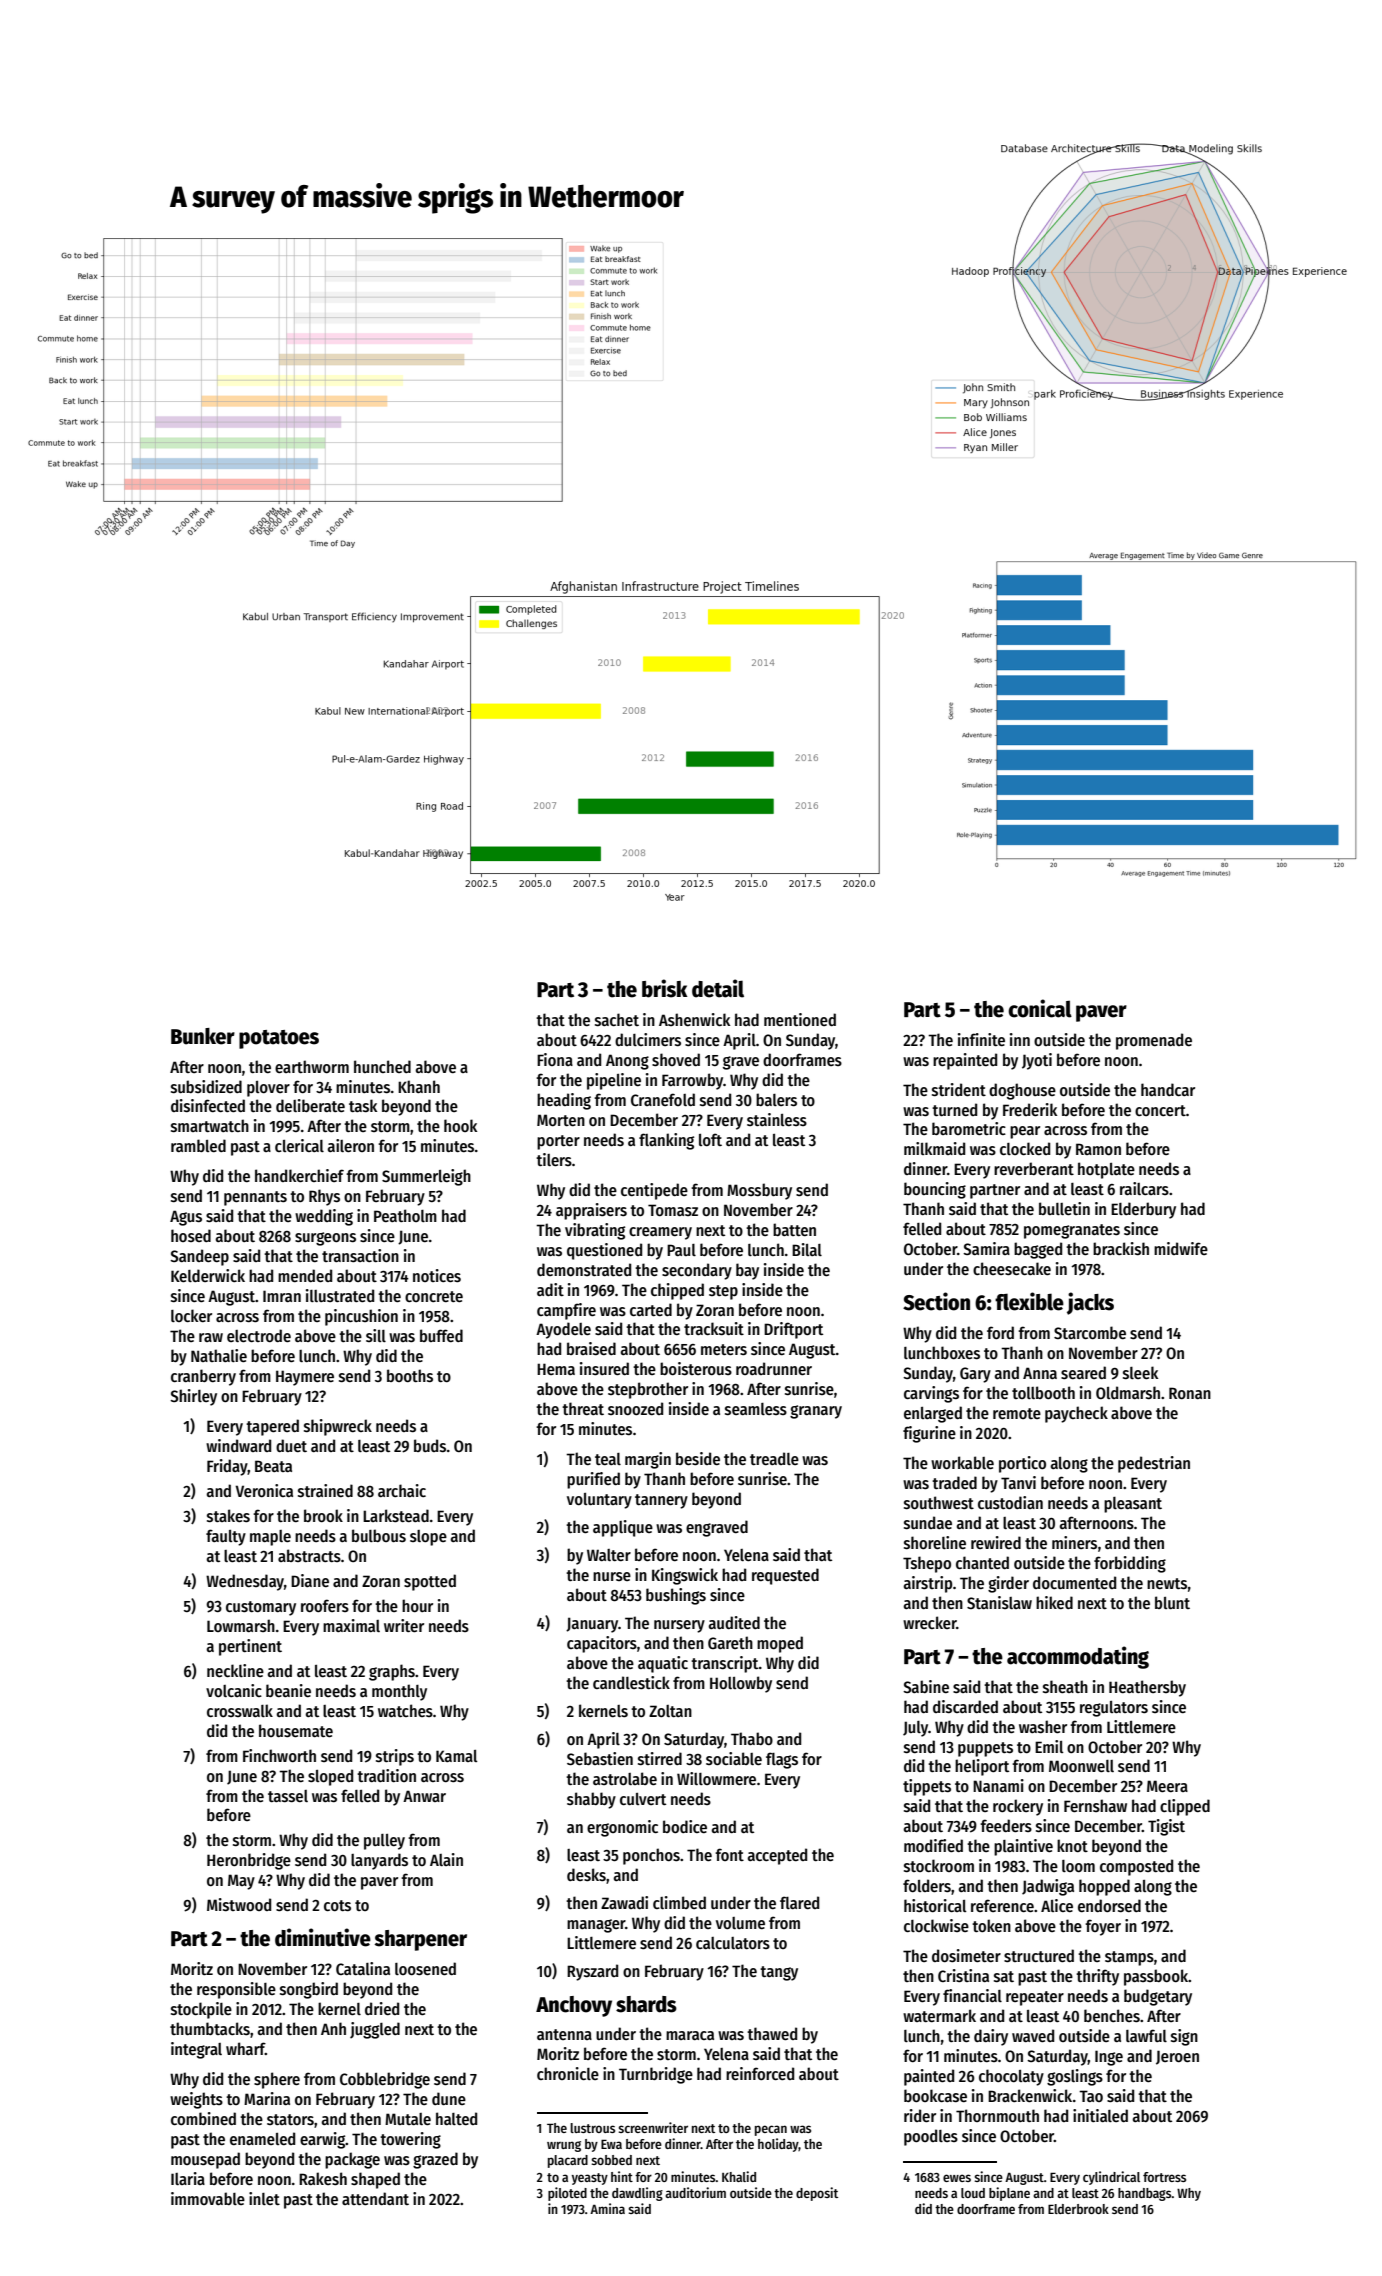 The image size is (1382, 2276). Describe the element at coordinates (208, 2198) in the screenshot. I see `immovable` at that location.
